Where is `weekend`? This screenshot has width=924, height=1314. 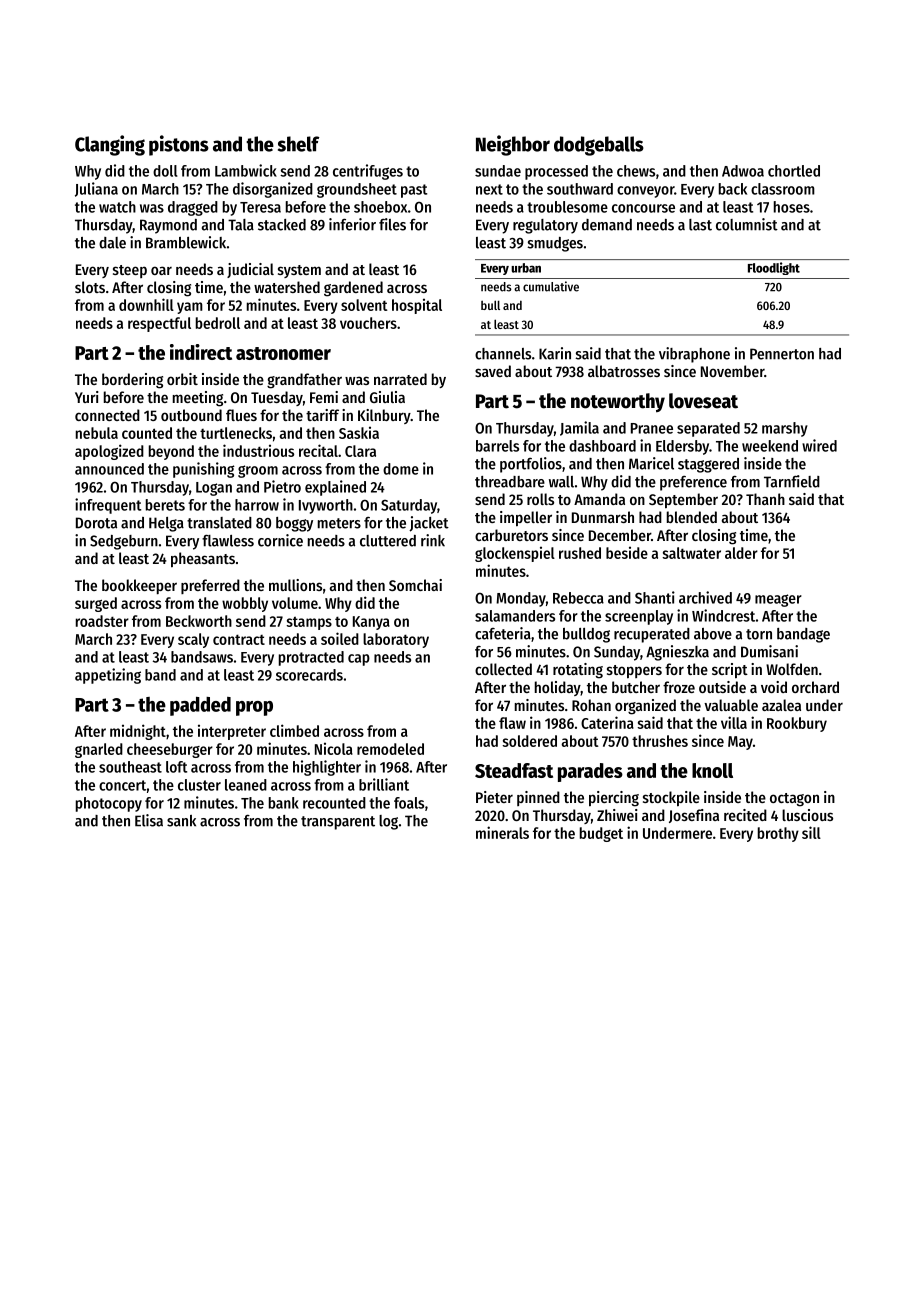
weekend is located at coordinates (770, 446).
